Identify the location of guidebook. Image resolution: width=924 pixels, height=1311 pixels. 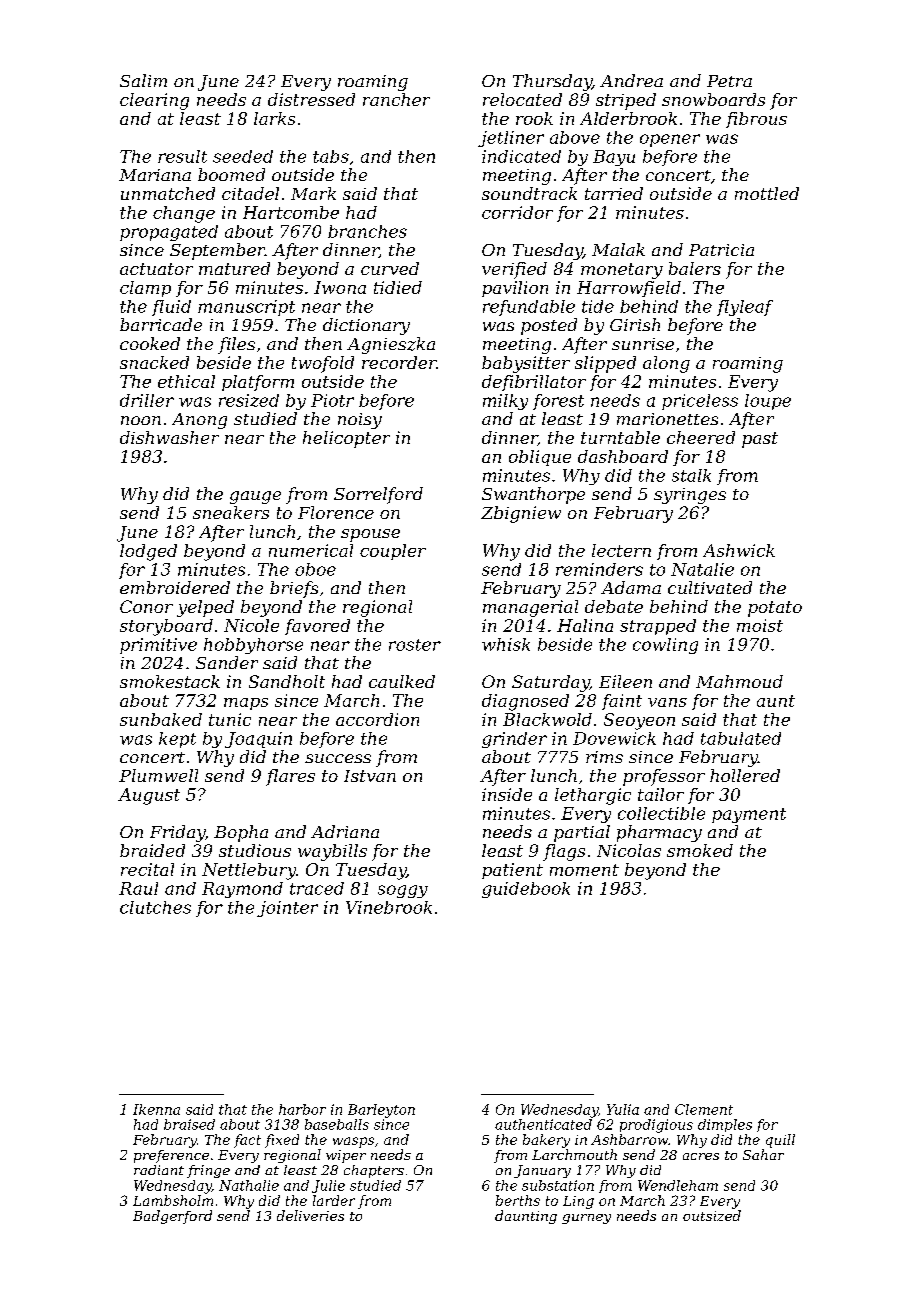
(526, 890).
